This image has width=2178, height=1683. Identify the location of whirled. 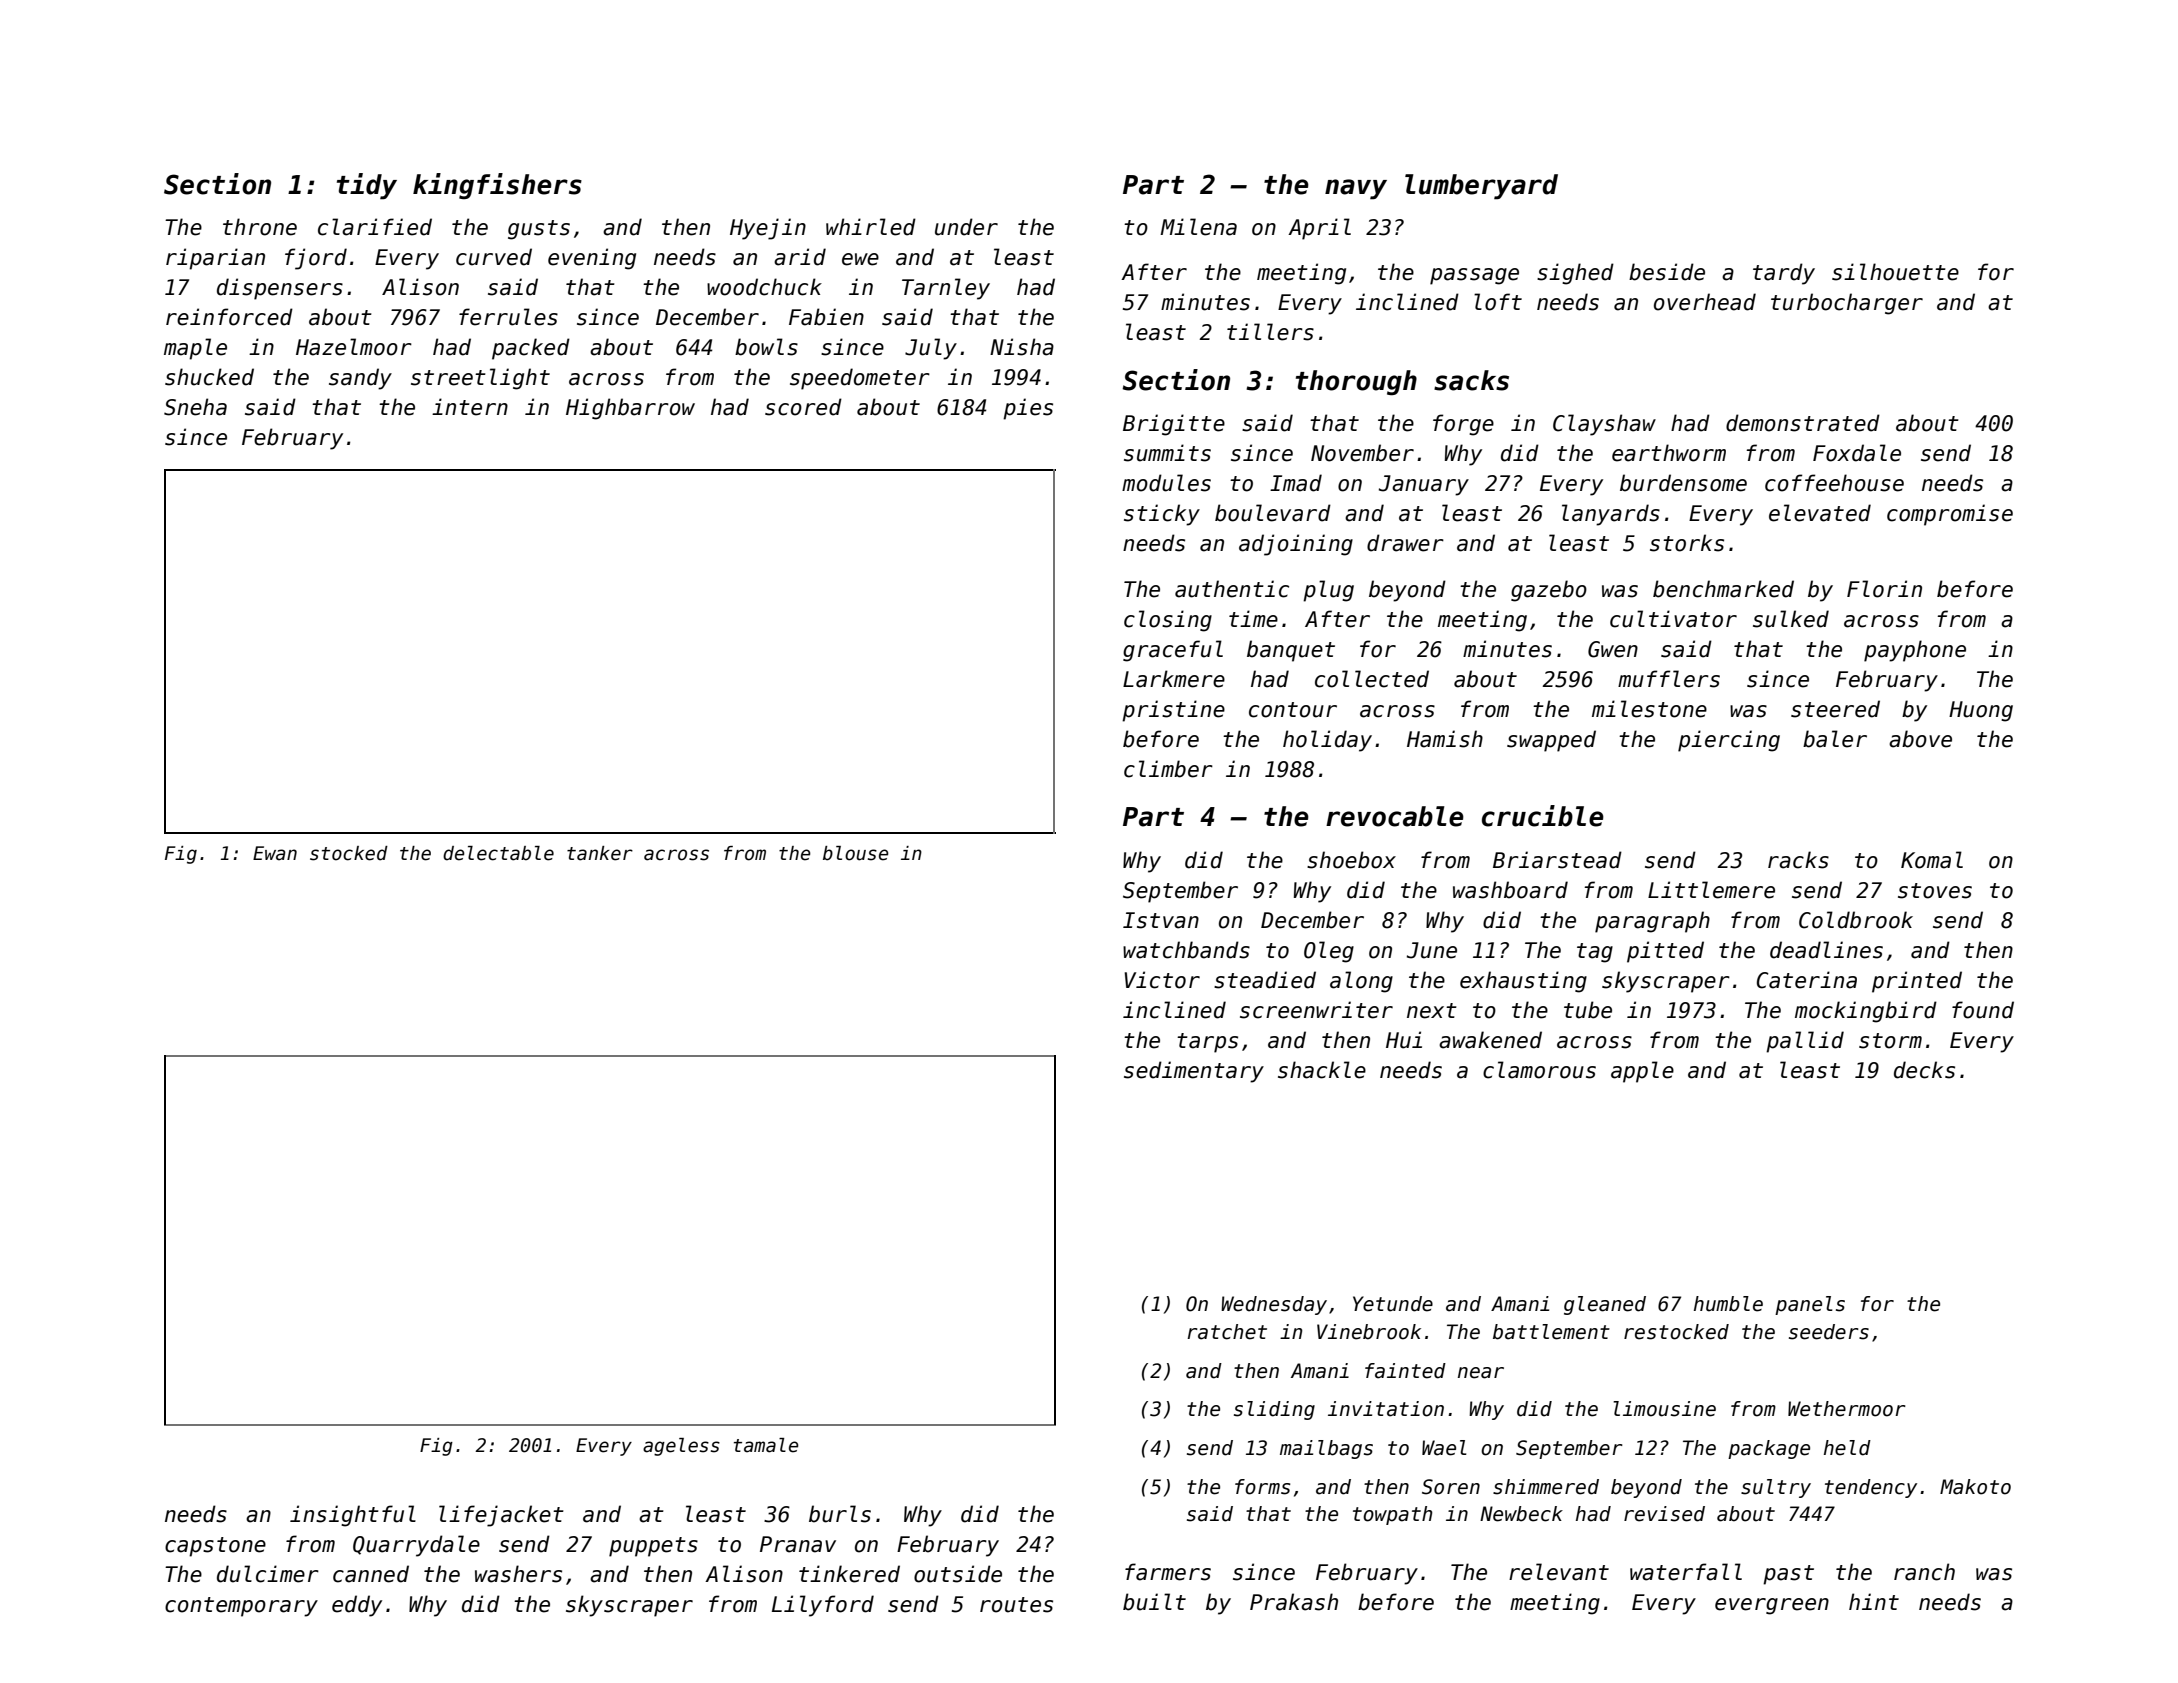
(871, 227).
